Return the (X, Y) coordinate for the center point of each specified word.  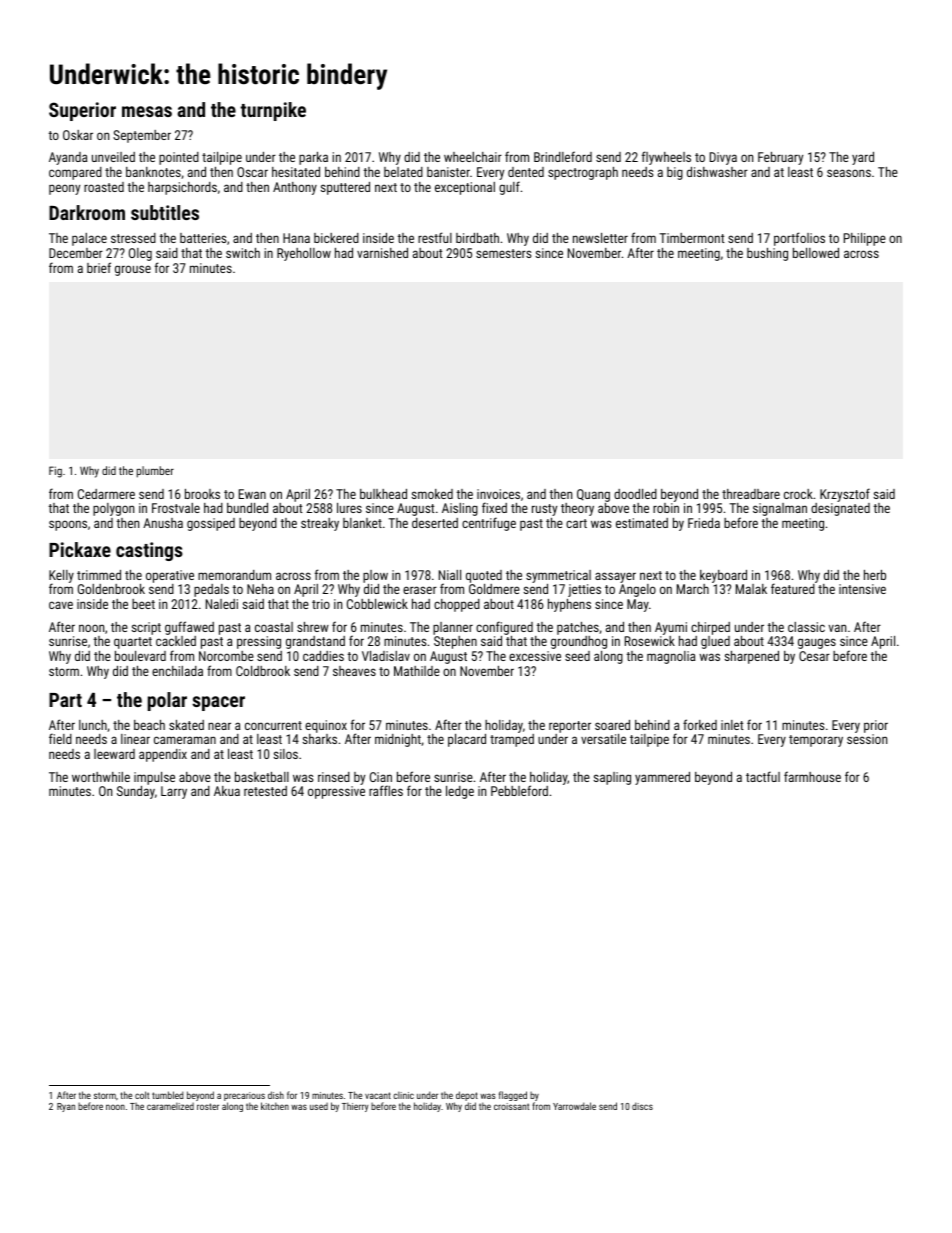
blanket (362, 523)
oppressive (336, 792)
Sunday (136, 792)
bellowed (816, 253)
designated (840, 509)
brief (99, 267)
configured (504, 628)
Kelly (61, 577)
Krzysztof (845, 495)
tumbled (168, 1095)
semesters (503, 253)
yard (863, 158)
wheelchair (473, 157)
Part (65, 700)
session (867, 739)
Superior (82, 111)
